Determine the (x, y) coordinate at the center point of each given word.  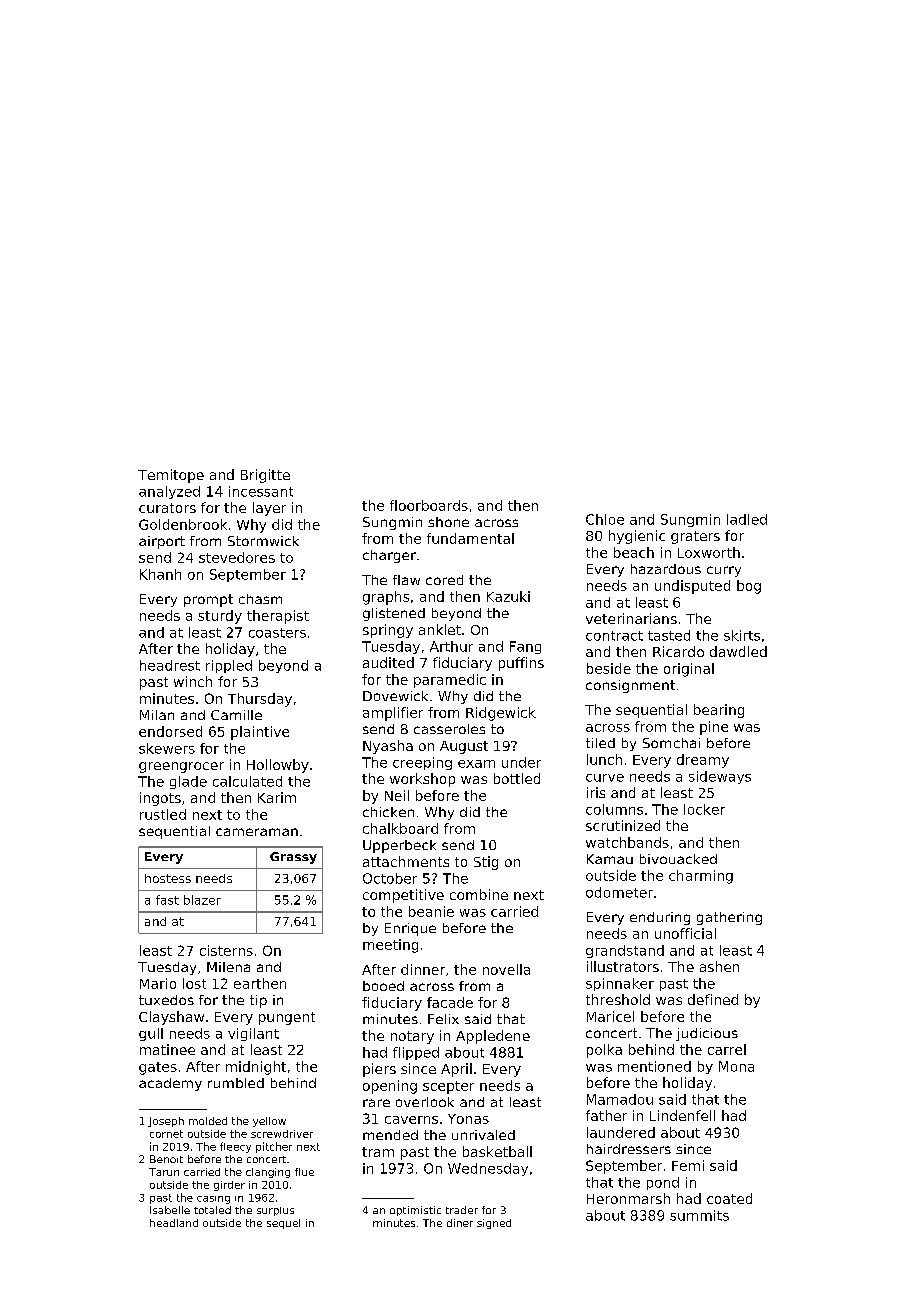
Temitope (171, 476)
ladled (747, 519)
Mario (158, 983)
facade (450, 1002)
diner (460, 1223)
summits (699, 1215)
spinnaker (620, 984)
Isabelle (170, 1210)
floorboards (429, 505)
